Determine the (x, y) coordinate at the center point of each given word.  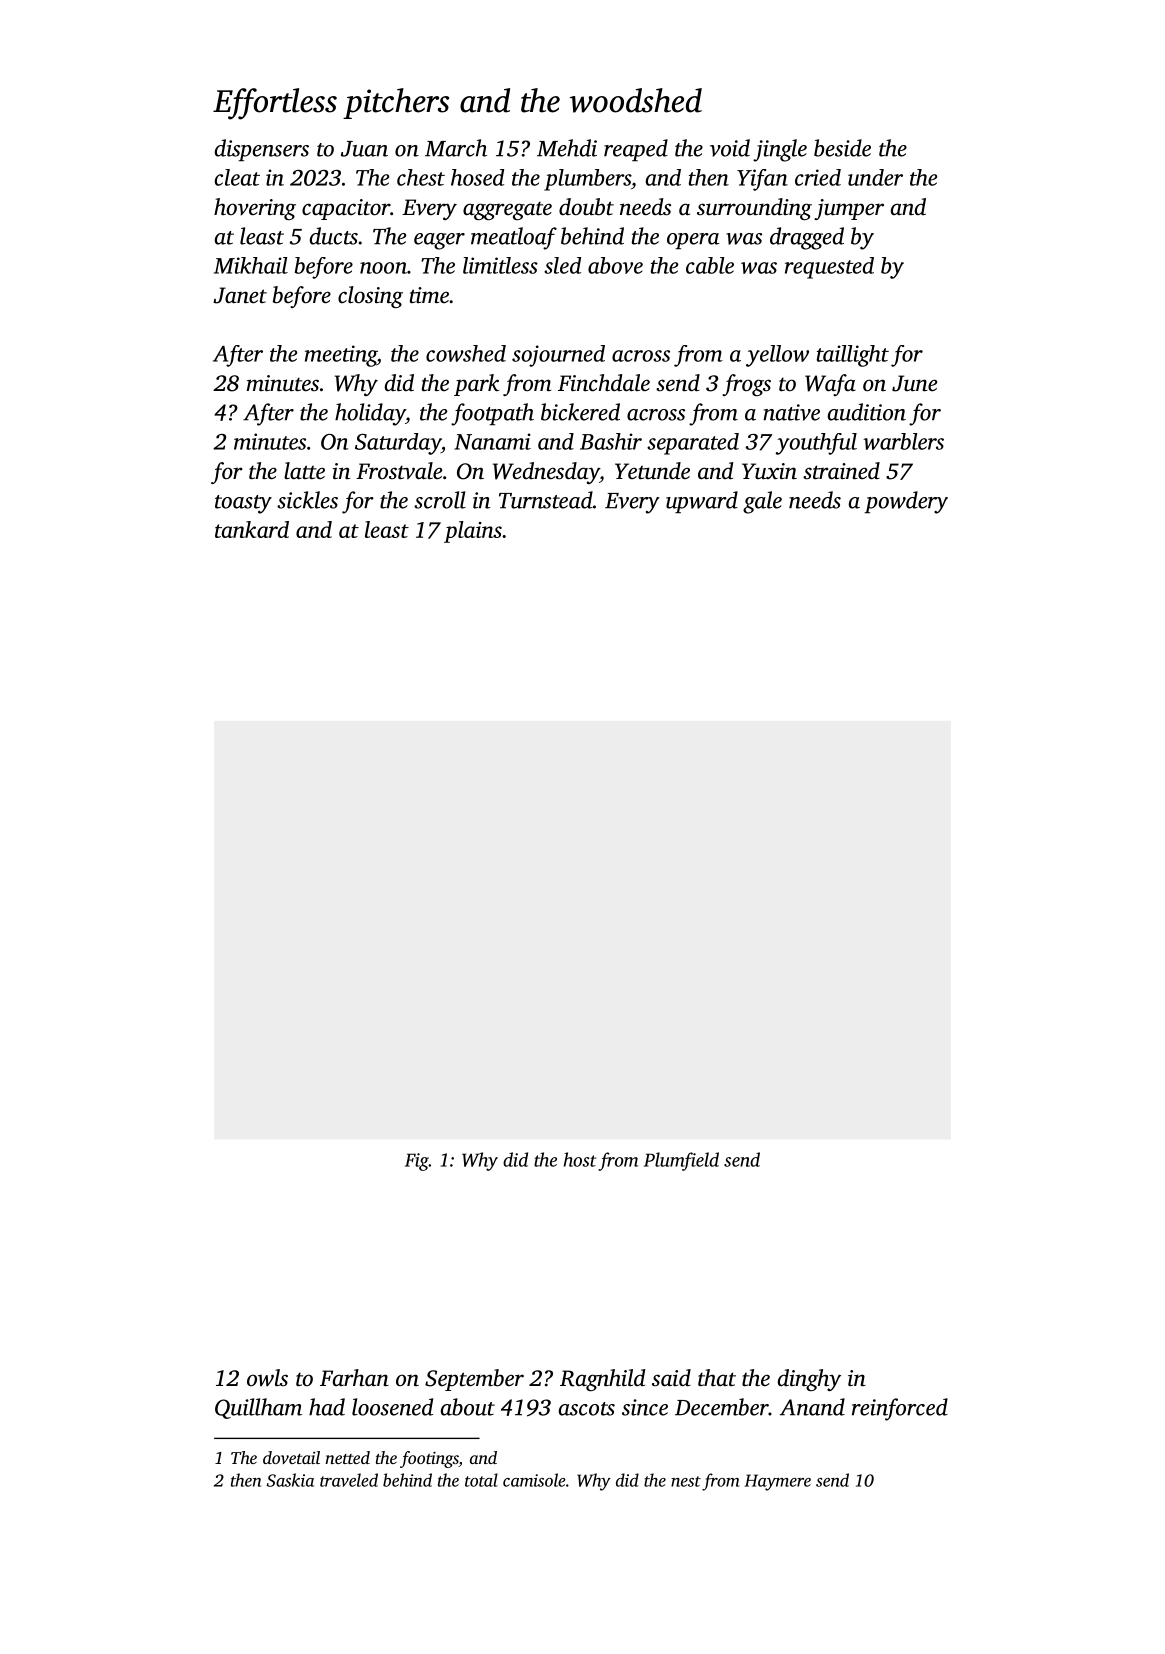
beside (842, 148)
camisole (534, 1480)
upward (702, 502)
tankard (252, 529)
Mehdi (567, 148)
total (481, 1480)
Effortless (275, 104)
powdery (906, 502)
